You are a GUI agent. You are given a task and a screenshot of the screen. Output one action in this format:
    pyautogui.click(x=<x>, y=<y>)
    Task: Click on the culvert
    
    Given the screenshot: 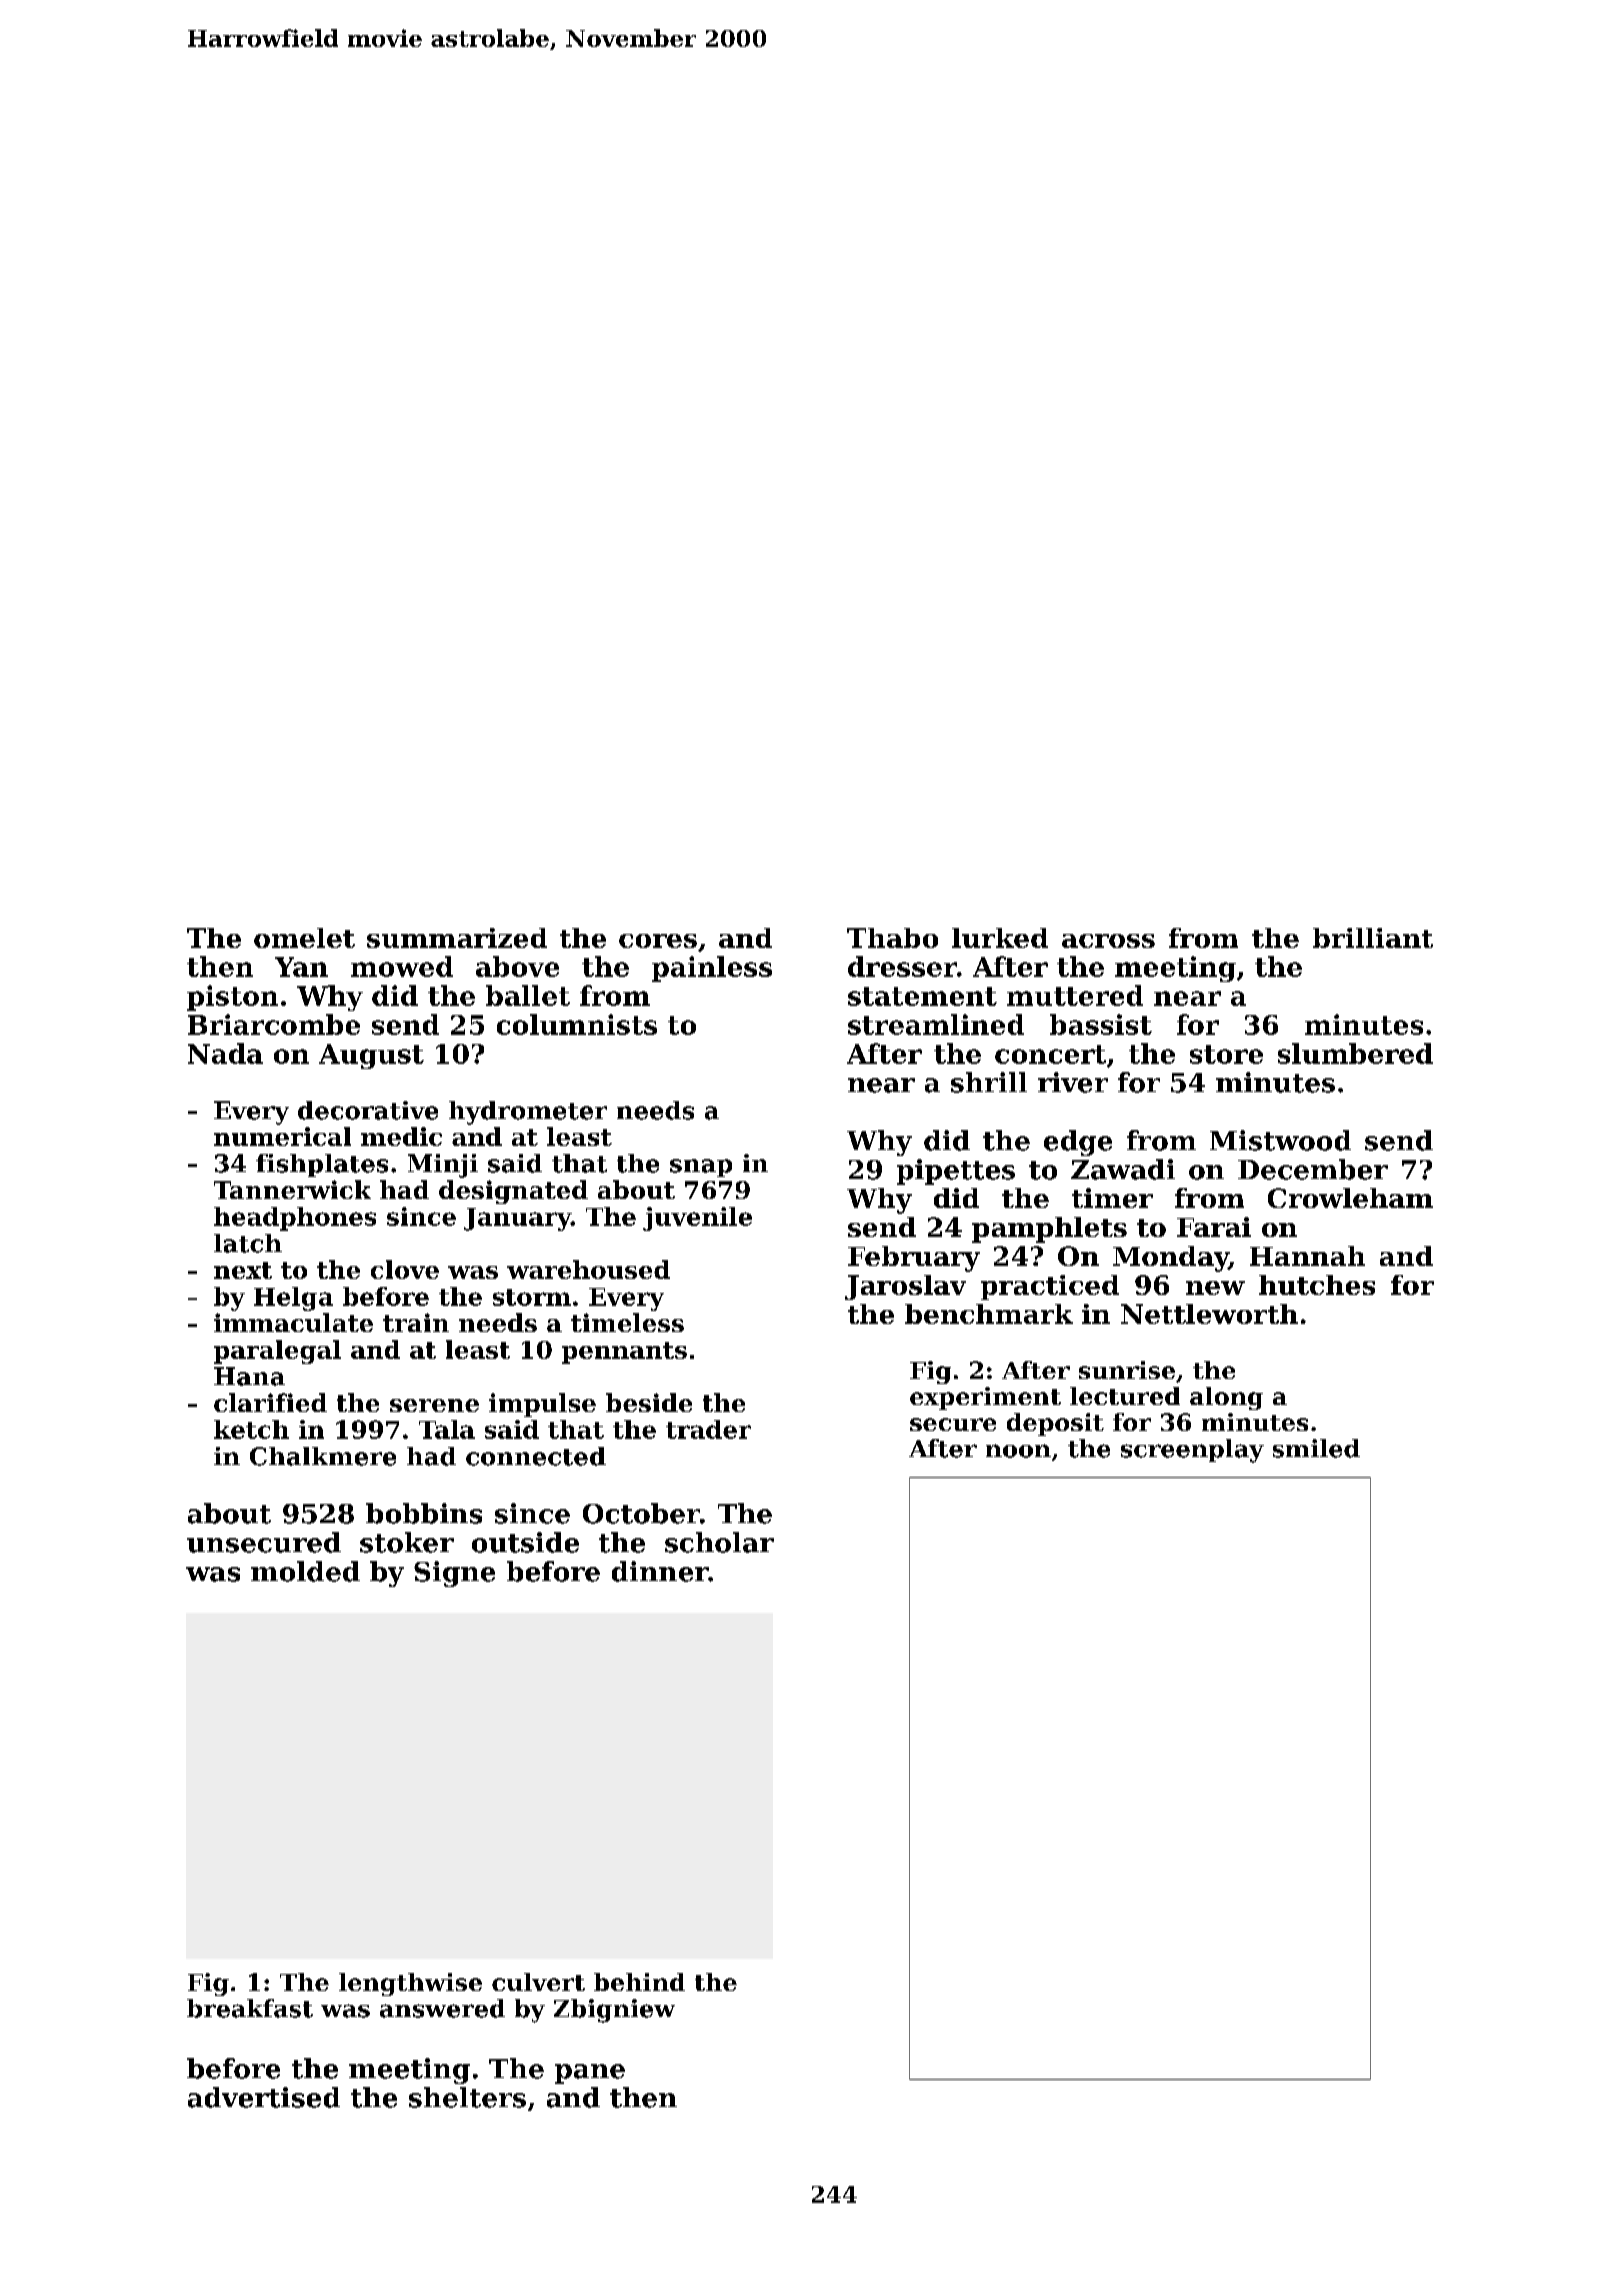 What is the action you would take?
    pyautogui.click(x=538, y=1982)
